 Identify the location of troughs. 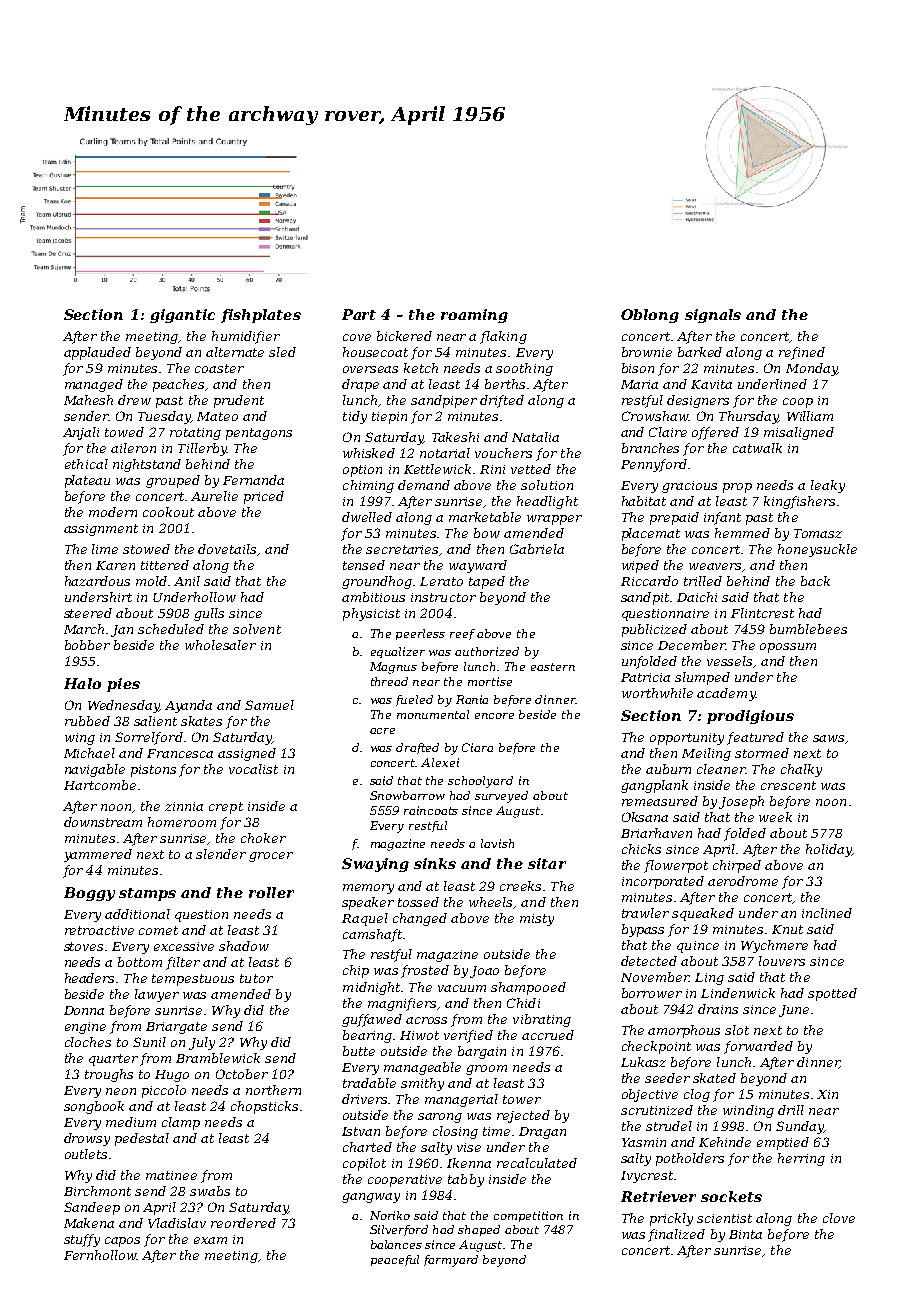
(109, 1075).
